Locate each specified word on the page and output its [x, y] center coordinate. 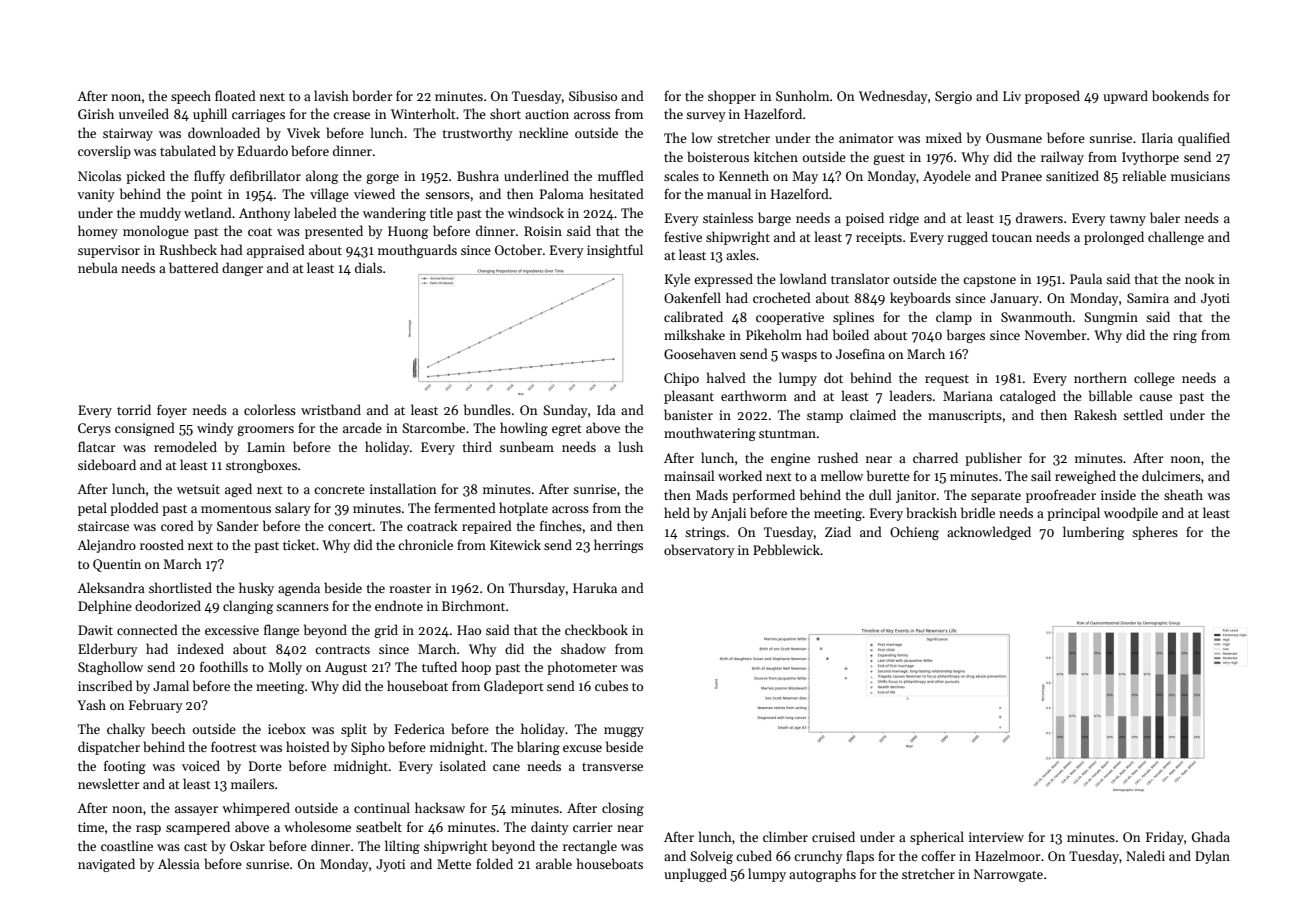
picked [145, 177]
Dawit [95, 630]
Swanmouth [1036, 316]
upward [1125, 97]
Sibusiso [593, 95]
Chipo [681, 379]
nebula [98, 267]
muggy [624, 732]
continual [382, 807]
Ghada [1211, 836]
